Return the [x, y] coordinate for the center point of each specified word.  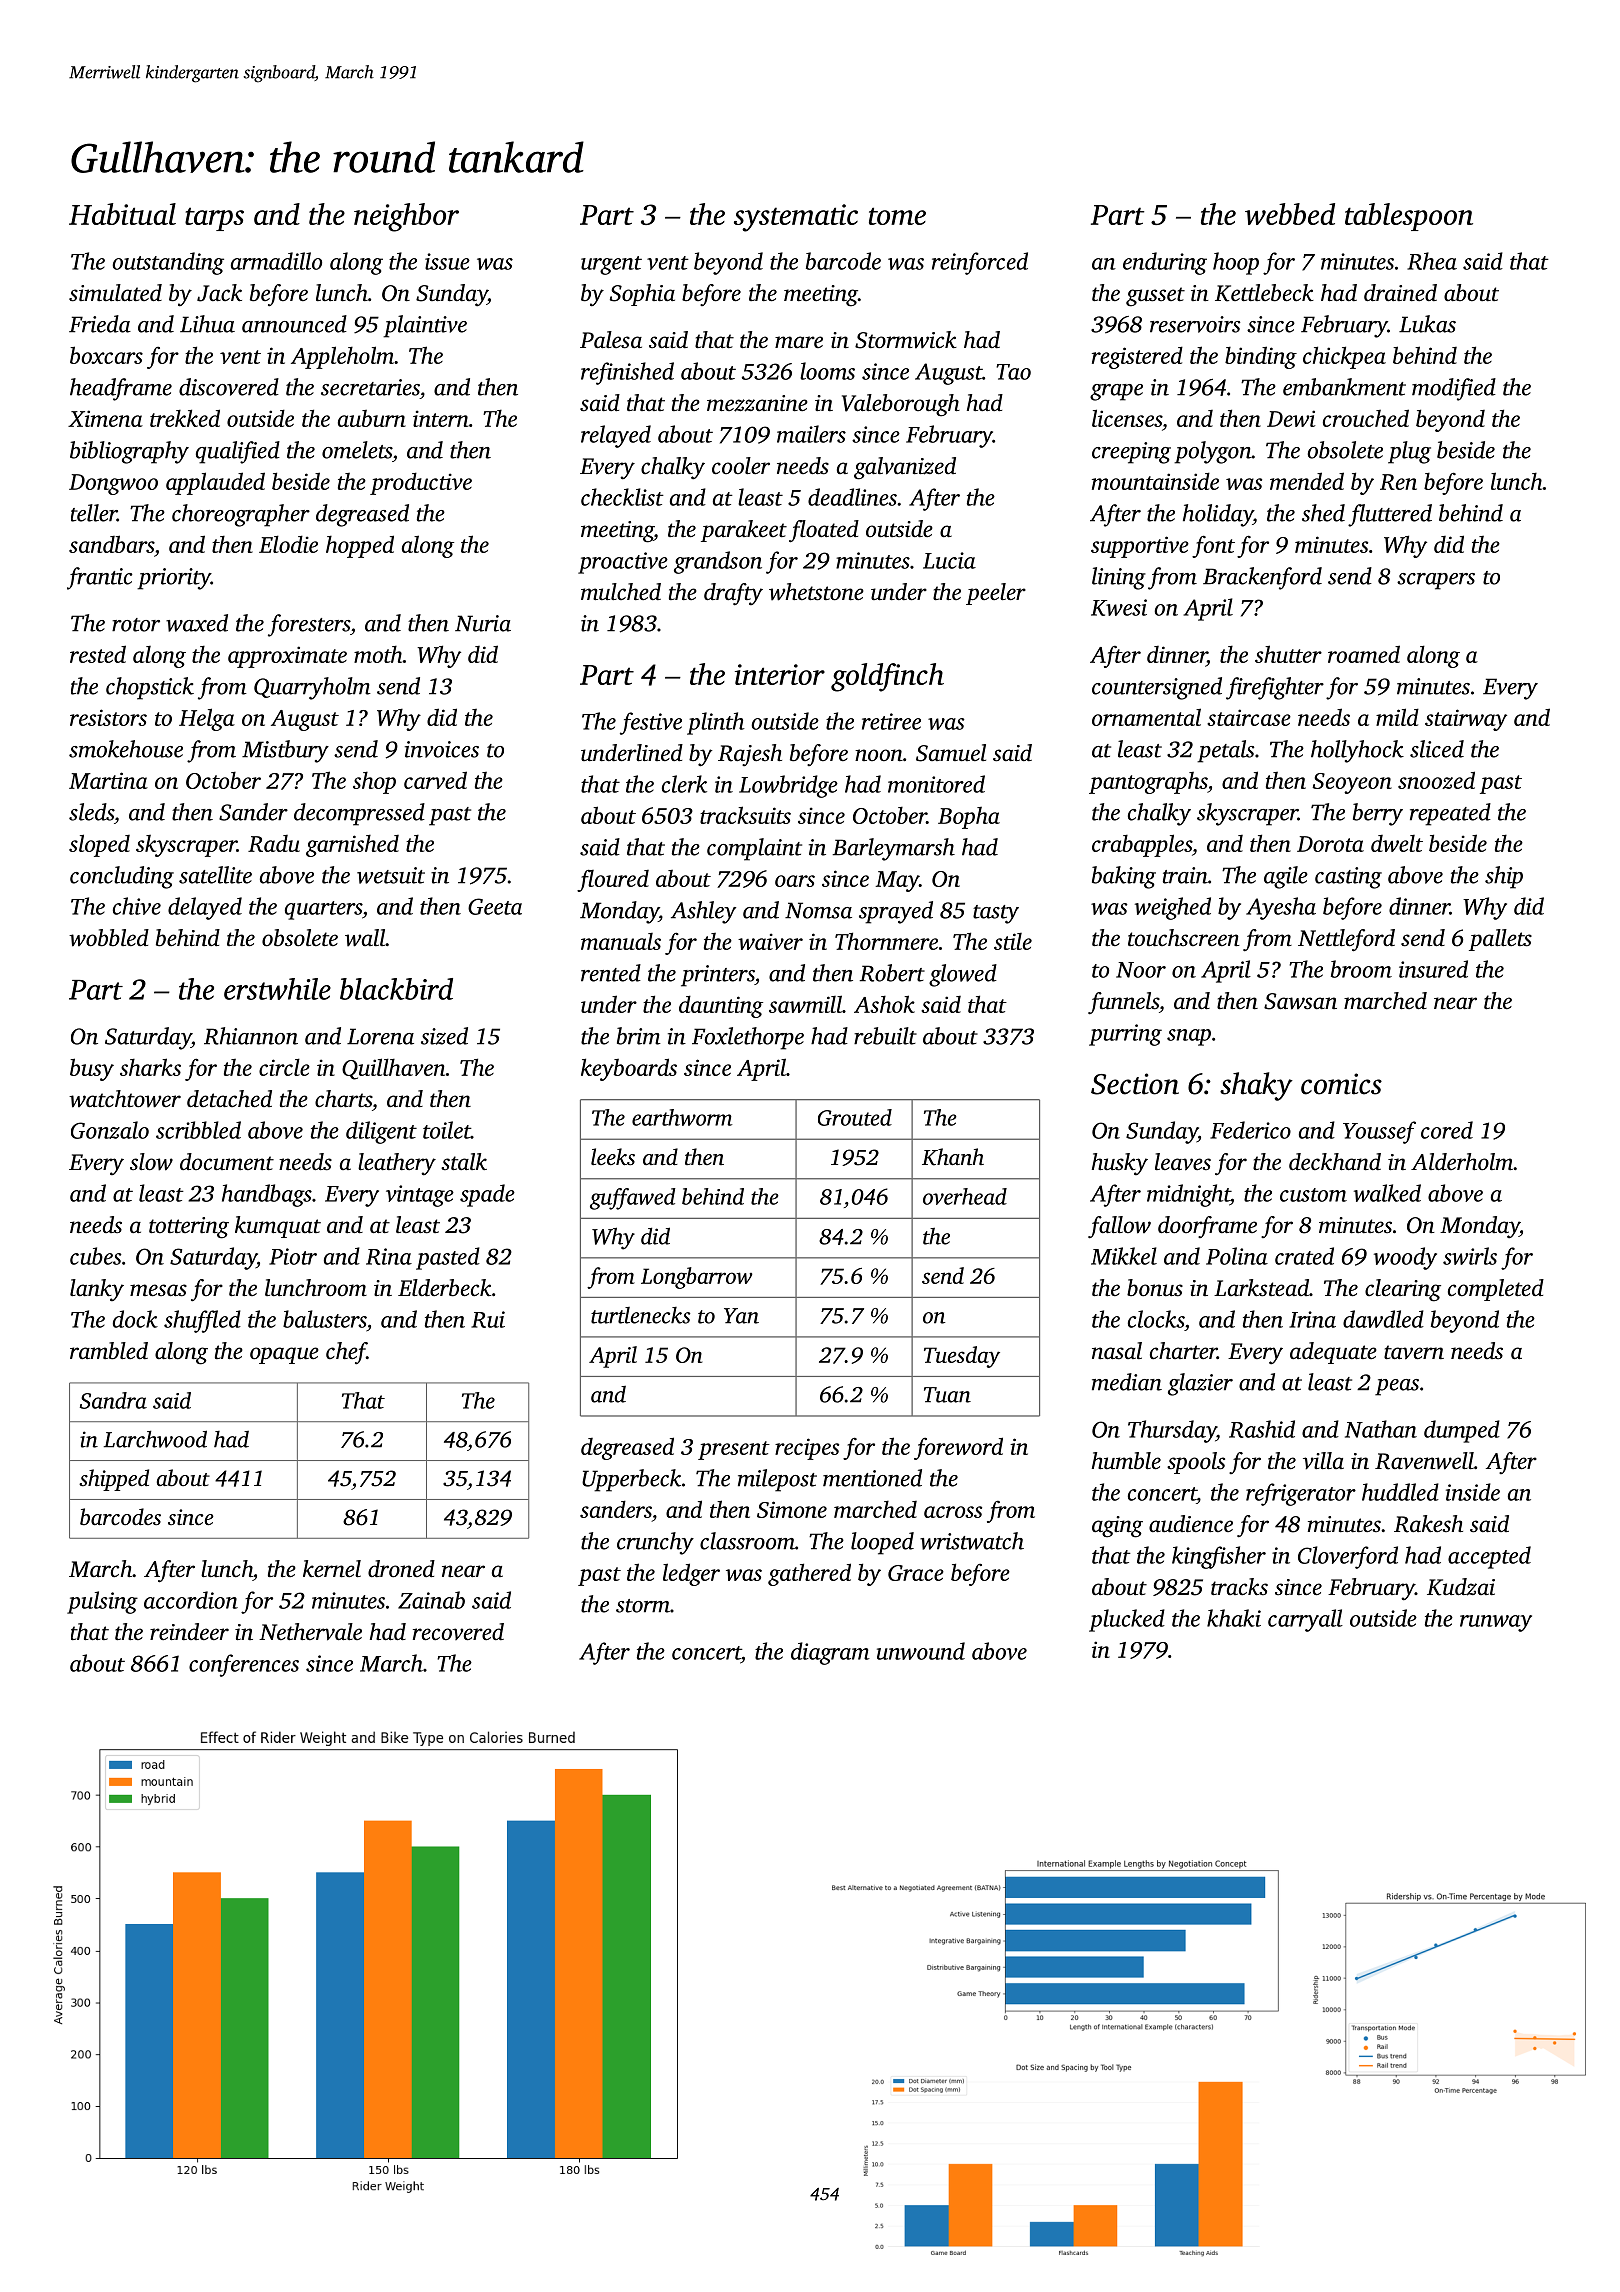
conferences [244, 1665]
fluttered [1390, 515]
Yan [741, 1316]
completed [1496, 1290]
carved [435, 780]
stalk [464, 1161]
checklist [622, 497]
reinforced [980, 263]
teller [94, 513]
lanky [97, 1290]
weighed [1173, 908]
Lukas [1427, 324]
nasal [1117, 1351]
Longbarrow [696, 1278]
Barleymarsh [893, 849]
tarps [214, 219]
